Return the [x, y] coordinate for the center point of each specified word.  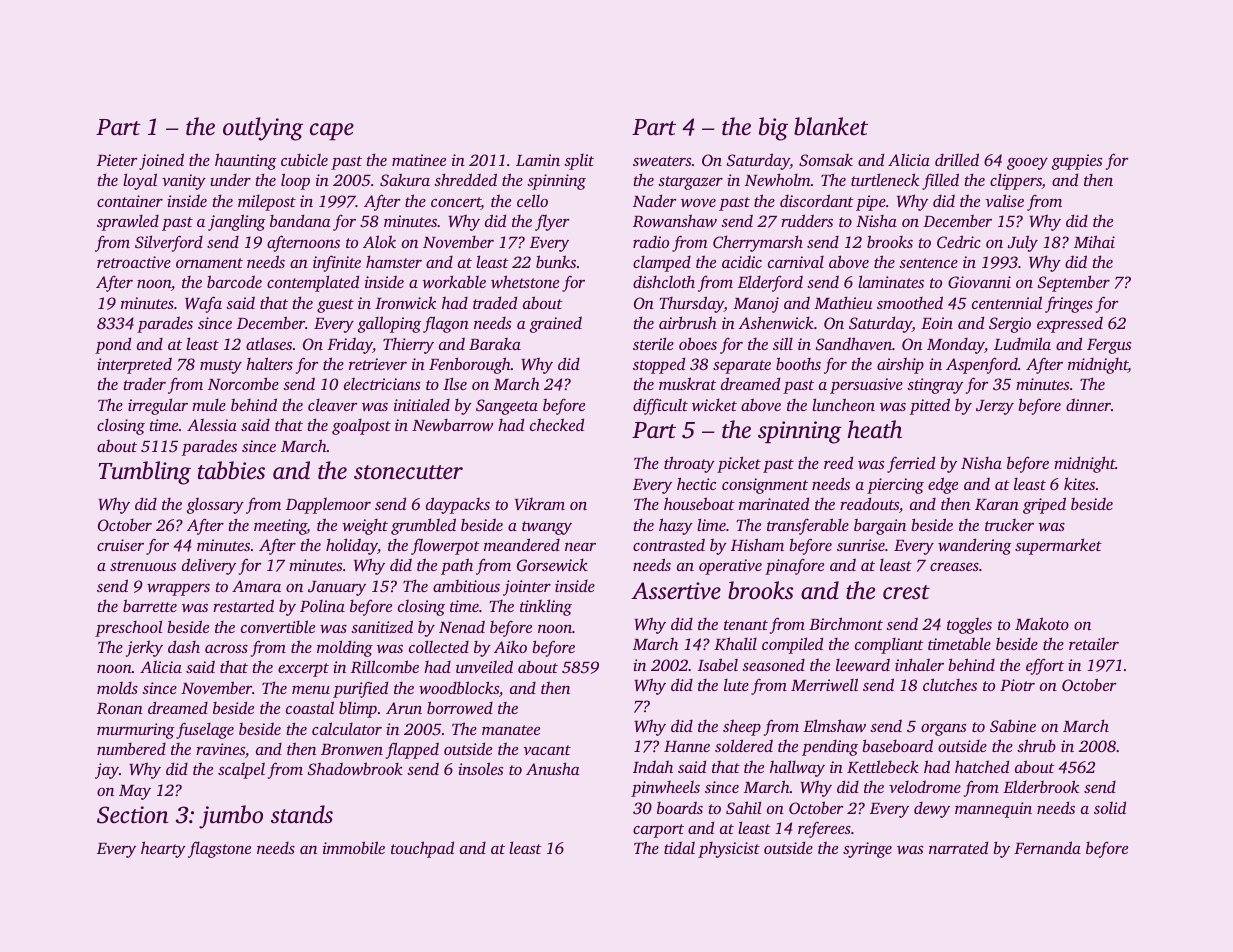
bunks [556, 261]
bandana [300, 220]
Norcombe [243, 383]
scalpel [241, 770]
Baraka [495, 344]
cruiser [120, 545]
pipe [871, 203]
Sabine [1013, 726]
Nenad [462, 626]
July [1023, 243]
